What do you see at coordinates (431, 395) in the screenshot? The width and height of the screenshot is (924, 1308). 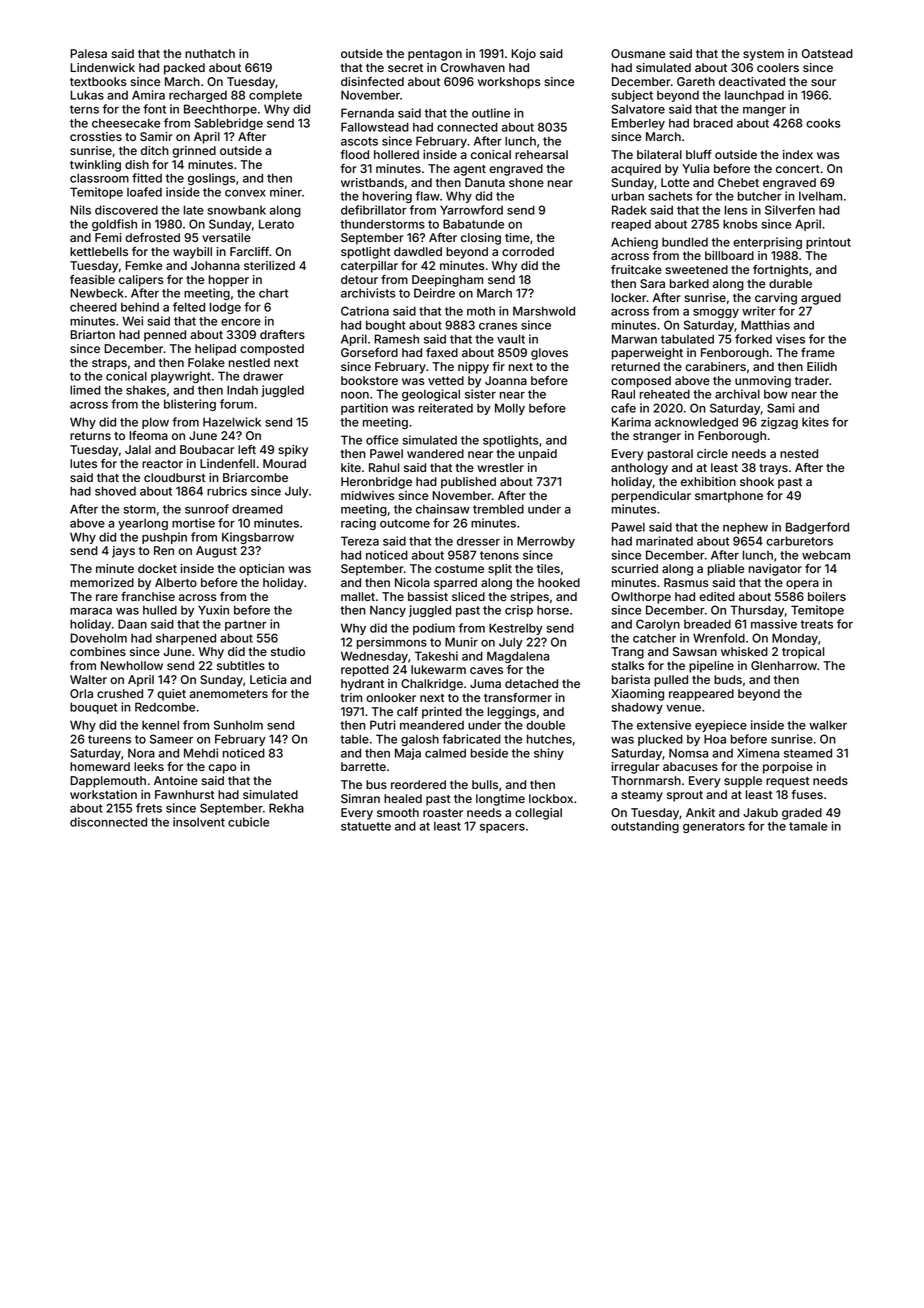 I see `geological` at bounding box center [431, 395].
